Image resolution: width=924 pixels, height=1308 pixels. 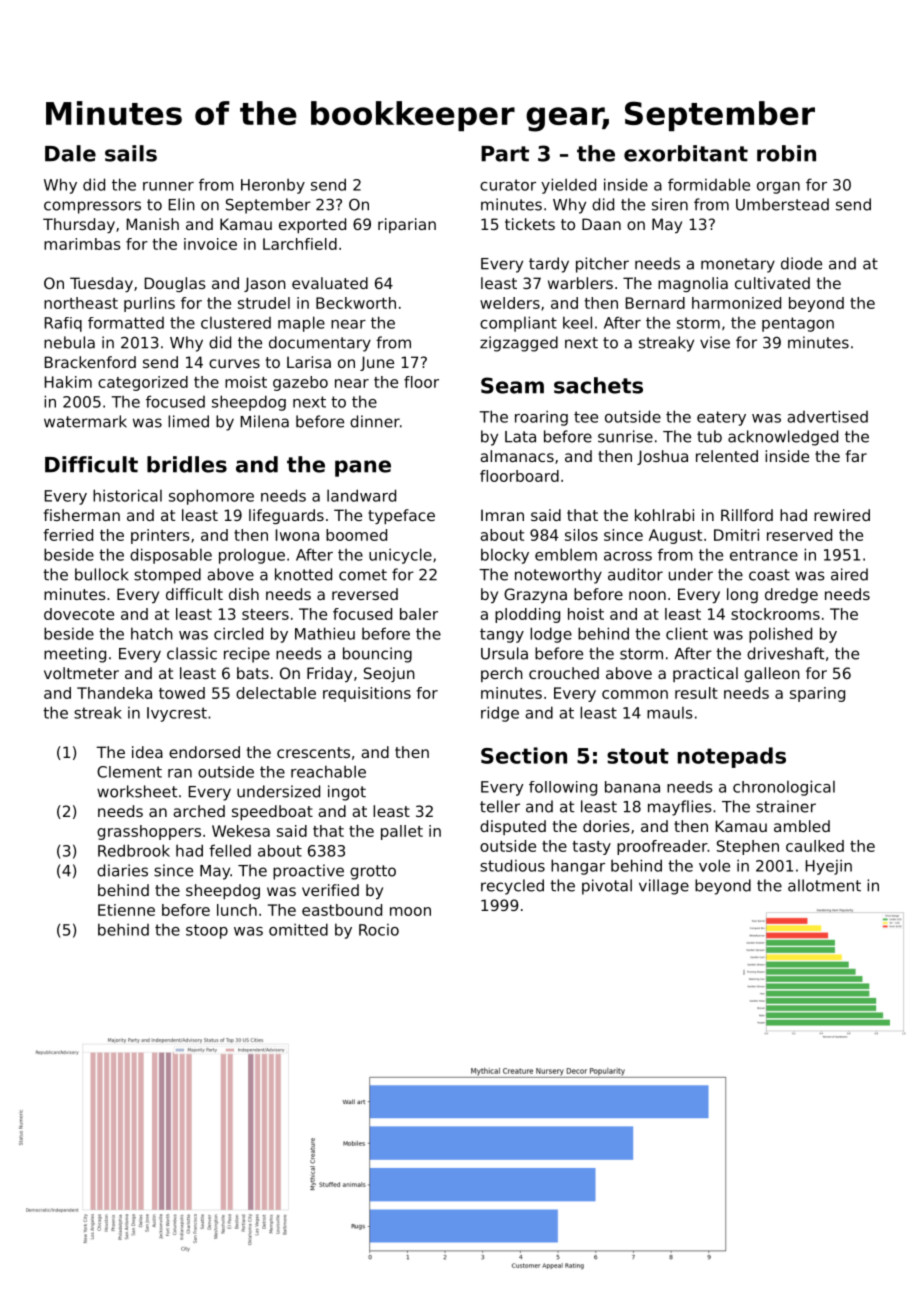 What do you see at coordinates (530, 224) in the screenshot?
I see `tickets` at bounding box center [530, 224].
